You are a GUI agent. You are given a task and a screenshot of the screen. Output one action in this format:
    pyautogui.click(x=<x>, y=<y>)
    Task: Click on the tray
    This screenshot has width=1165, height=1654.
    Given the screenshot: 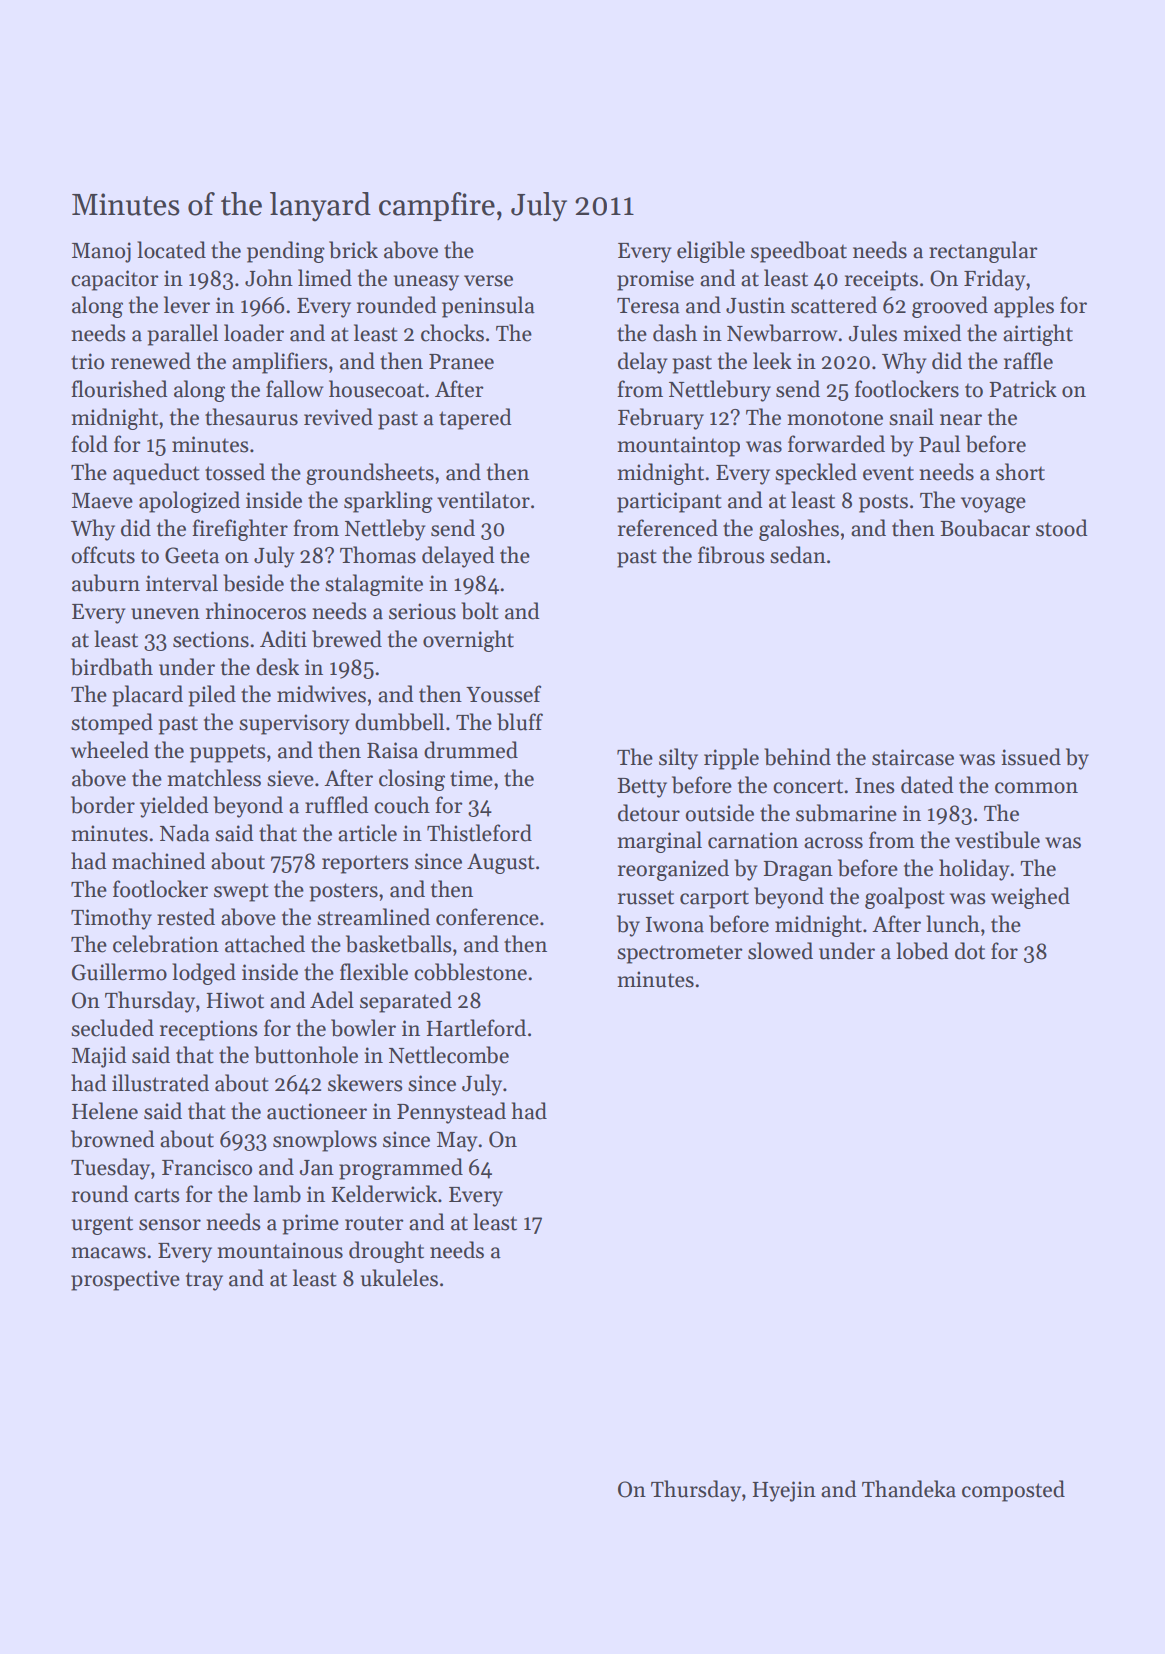 What is the action you would take?
    pyautogui.click(x=204, y=1281)
